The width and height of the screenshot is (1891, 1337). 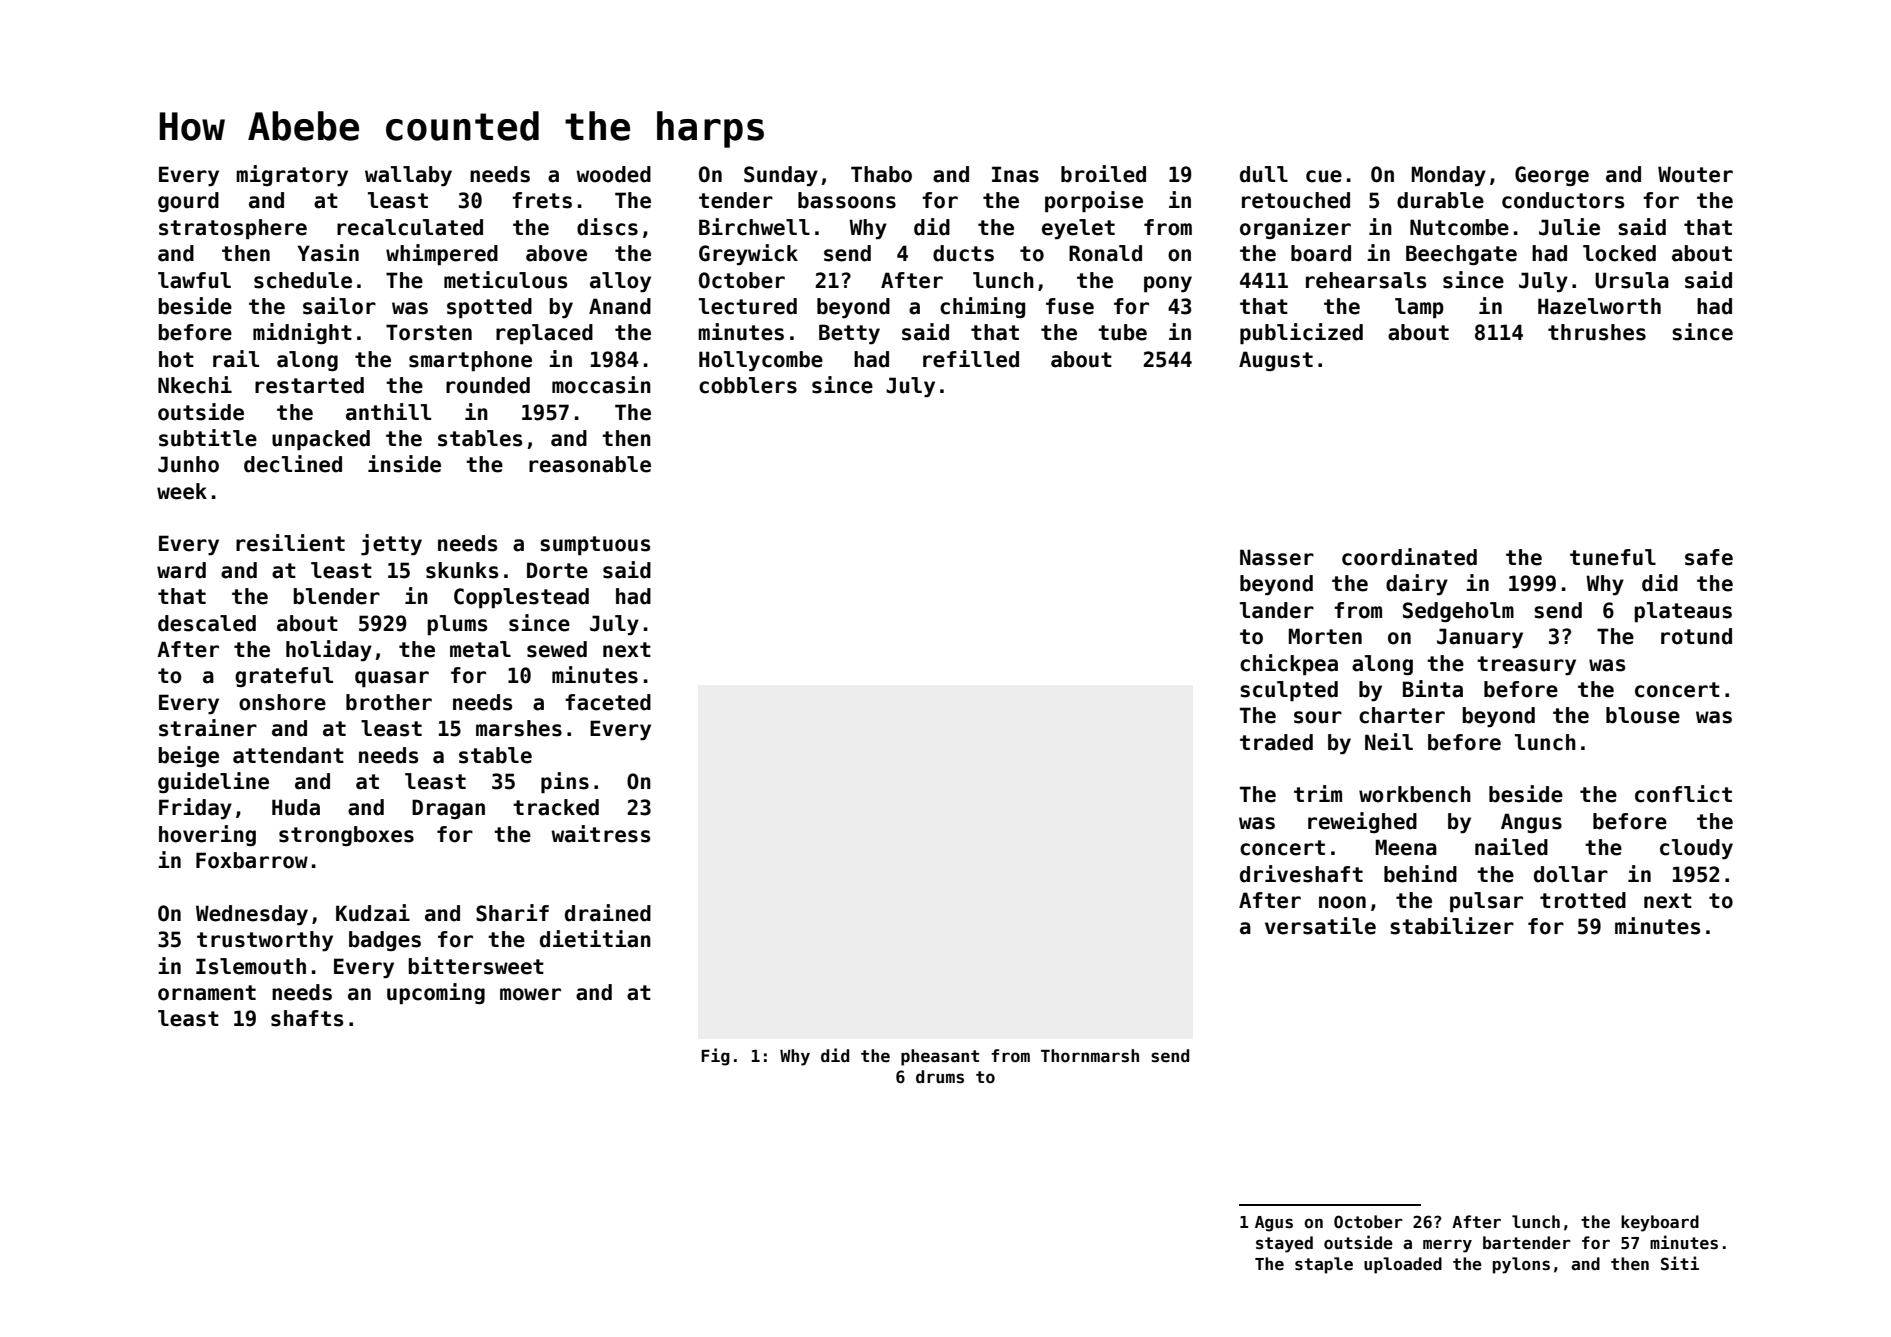 What do you see at coordinates (1696, 849) in the screenshot?
I see `cloudy` at bounding box center [1696, 849].
